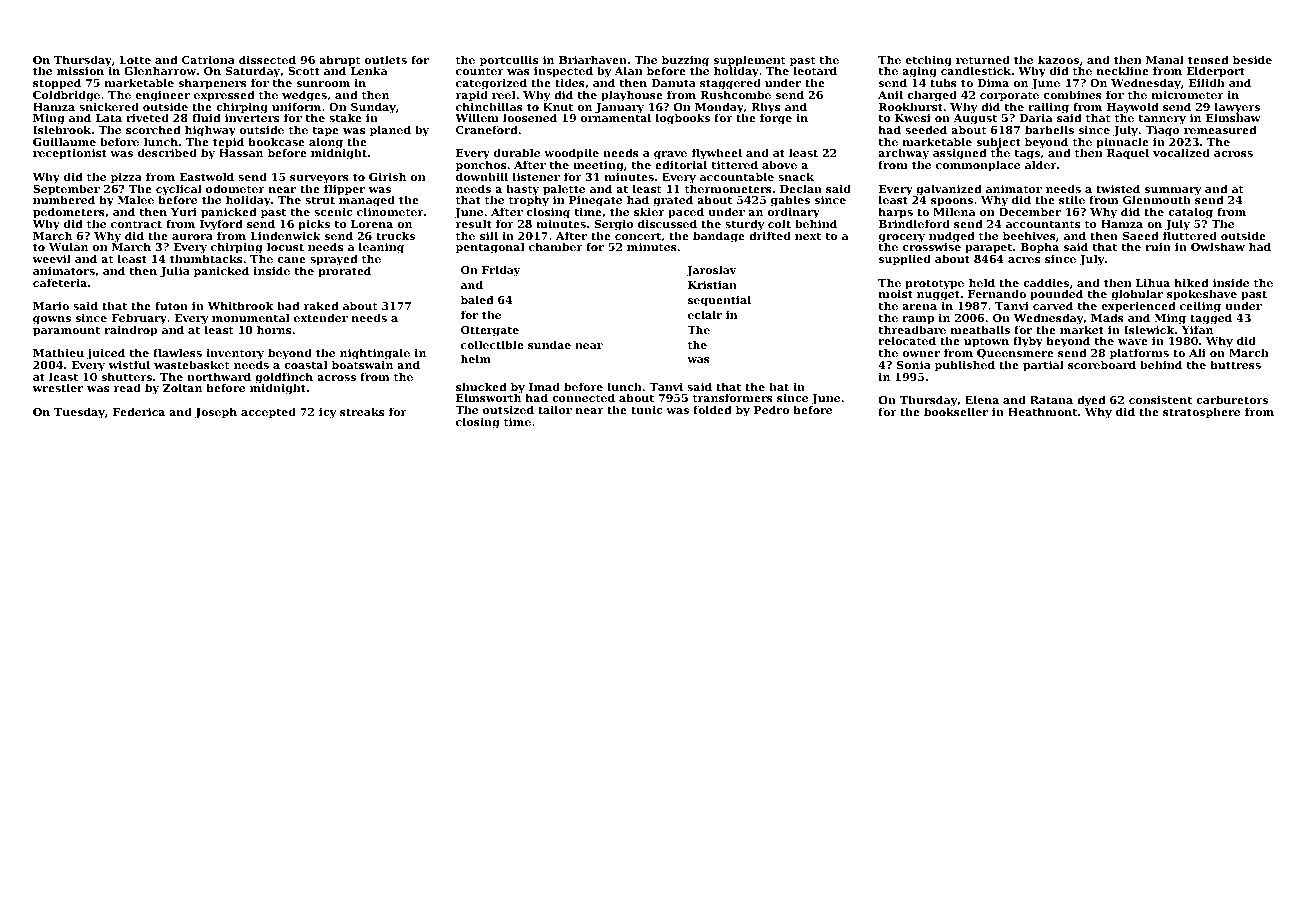 This page has height=924, width=1308. What do you see at coordinates (386, 59) in the page?
I see `outlets` at bounding box center [386, 59].
